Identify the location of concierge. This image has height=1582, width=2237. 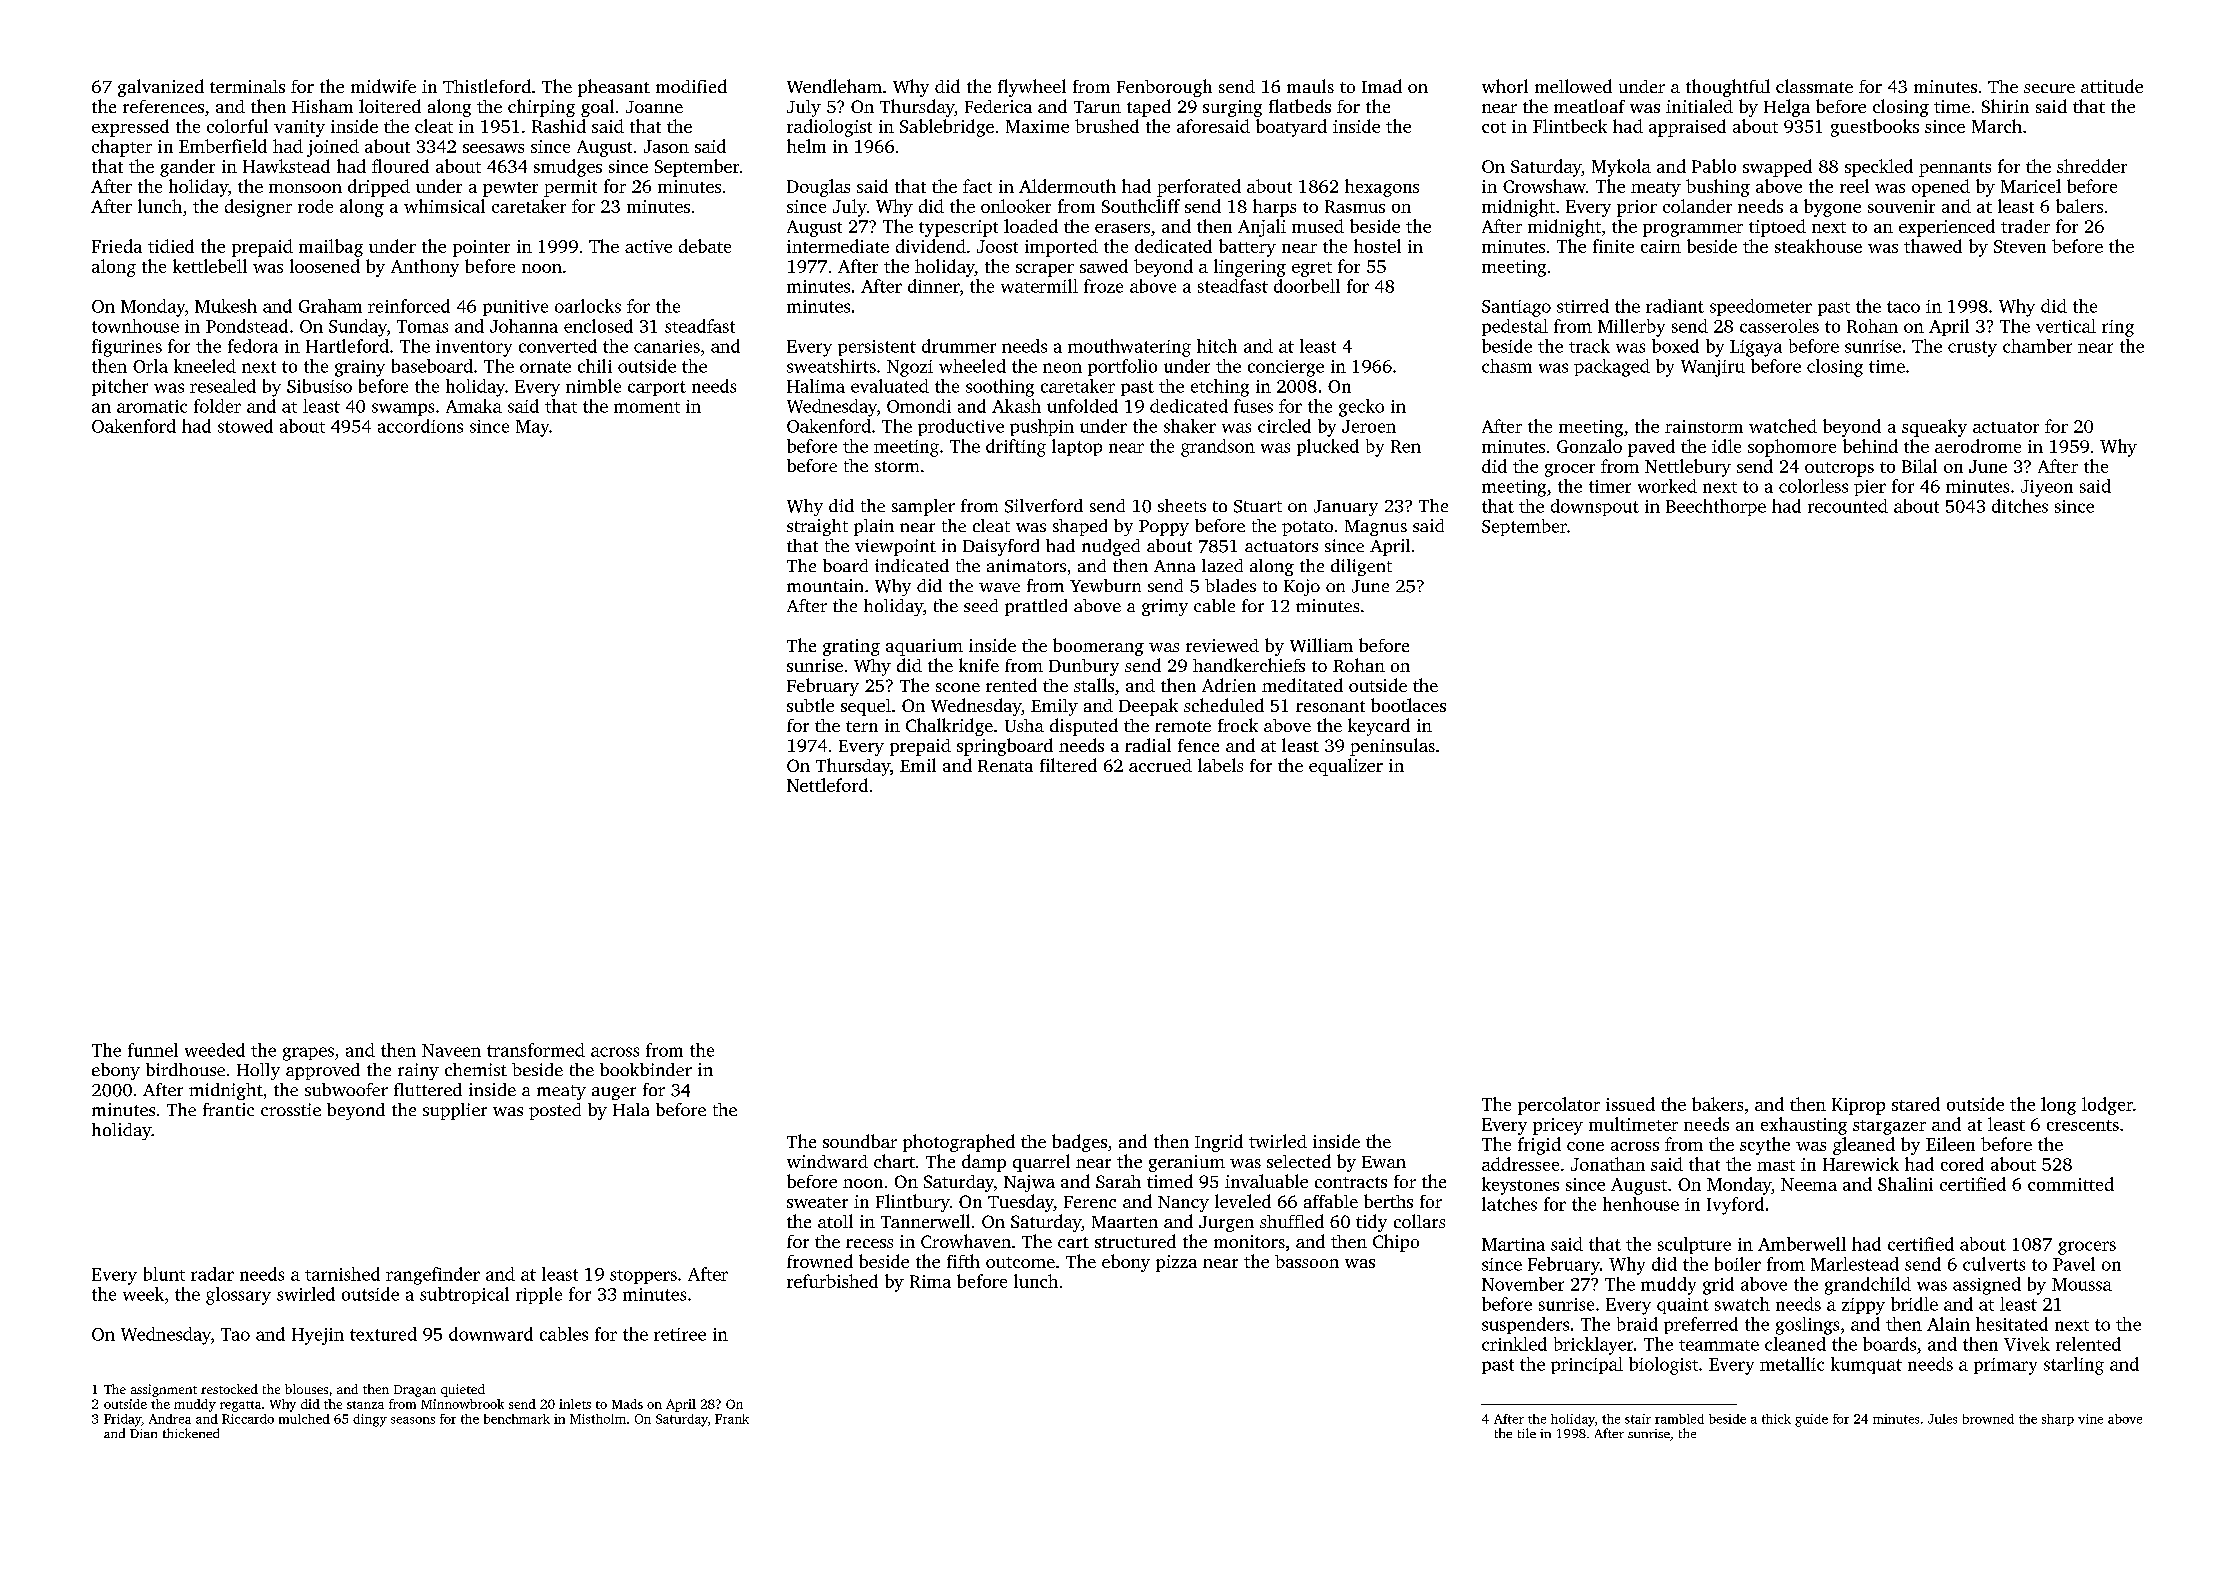
(1286, 368).
